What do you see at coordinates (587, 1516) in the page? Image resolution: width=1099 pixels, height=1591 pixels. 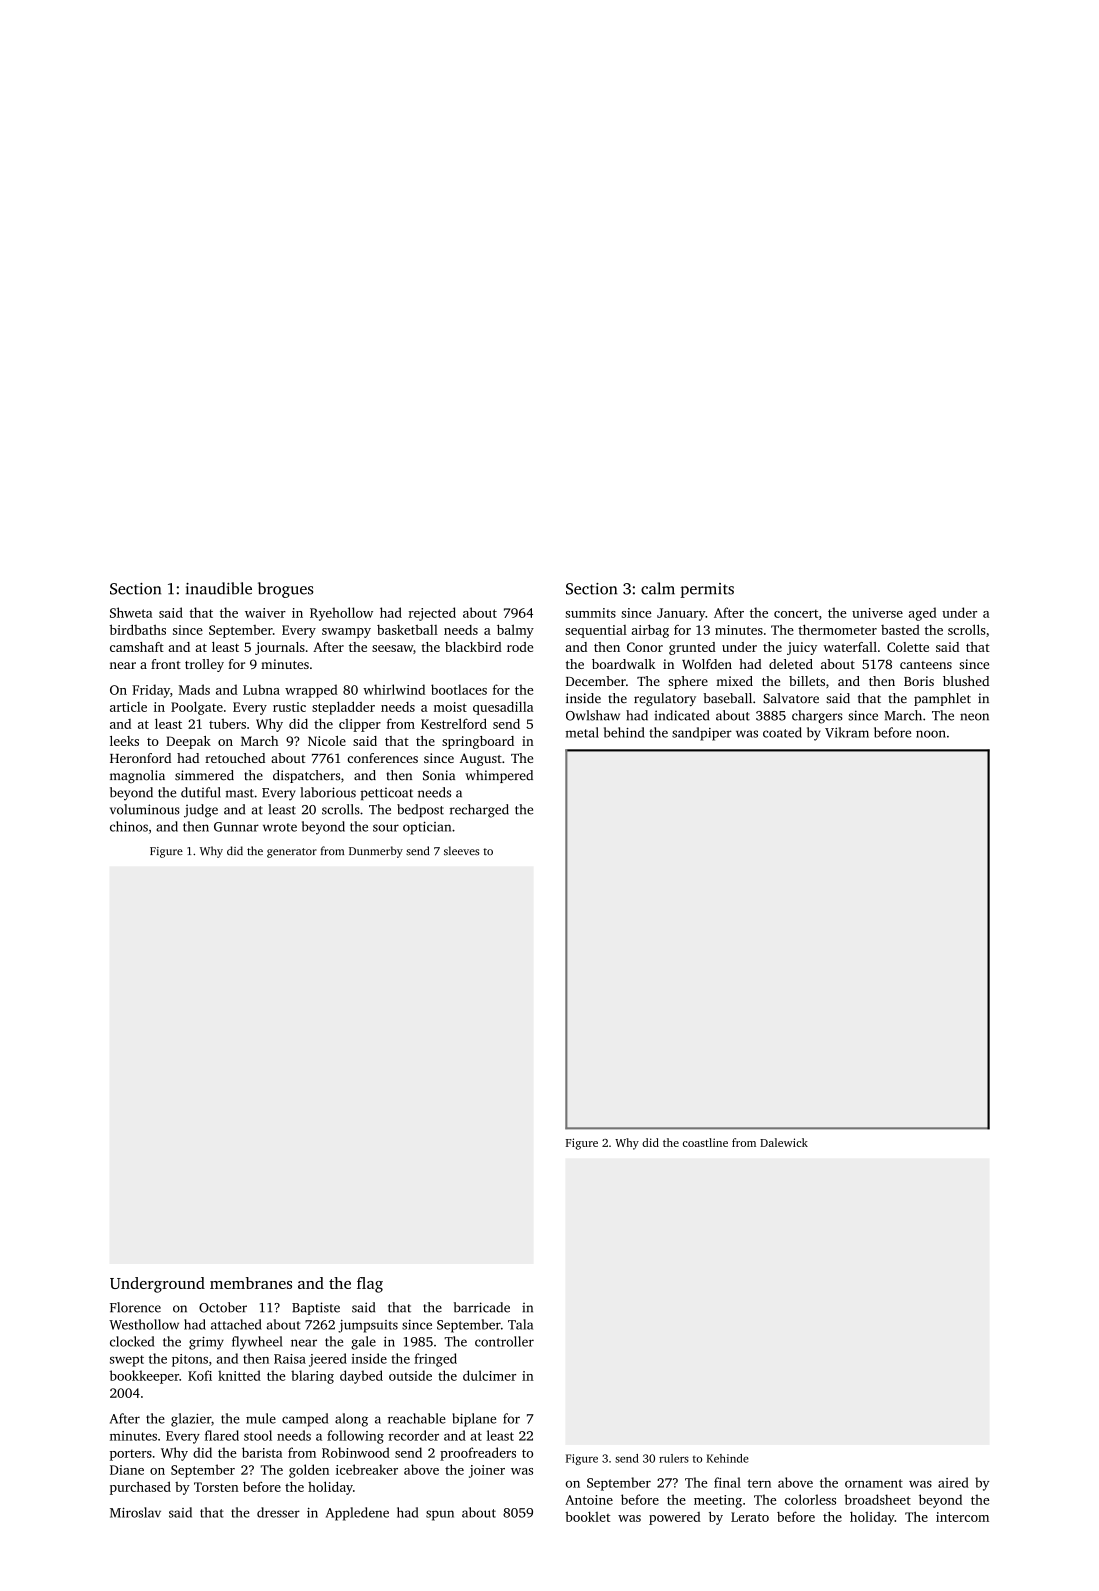 I see `booklet` at bounding box center [587, 1516].
